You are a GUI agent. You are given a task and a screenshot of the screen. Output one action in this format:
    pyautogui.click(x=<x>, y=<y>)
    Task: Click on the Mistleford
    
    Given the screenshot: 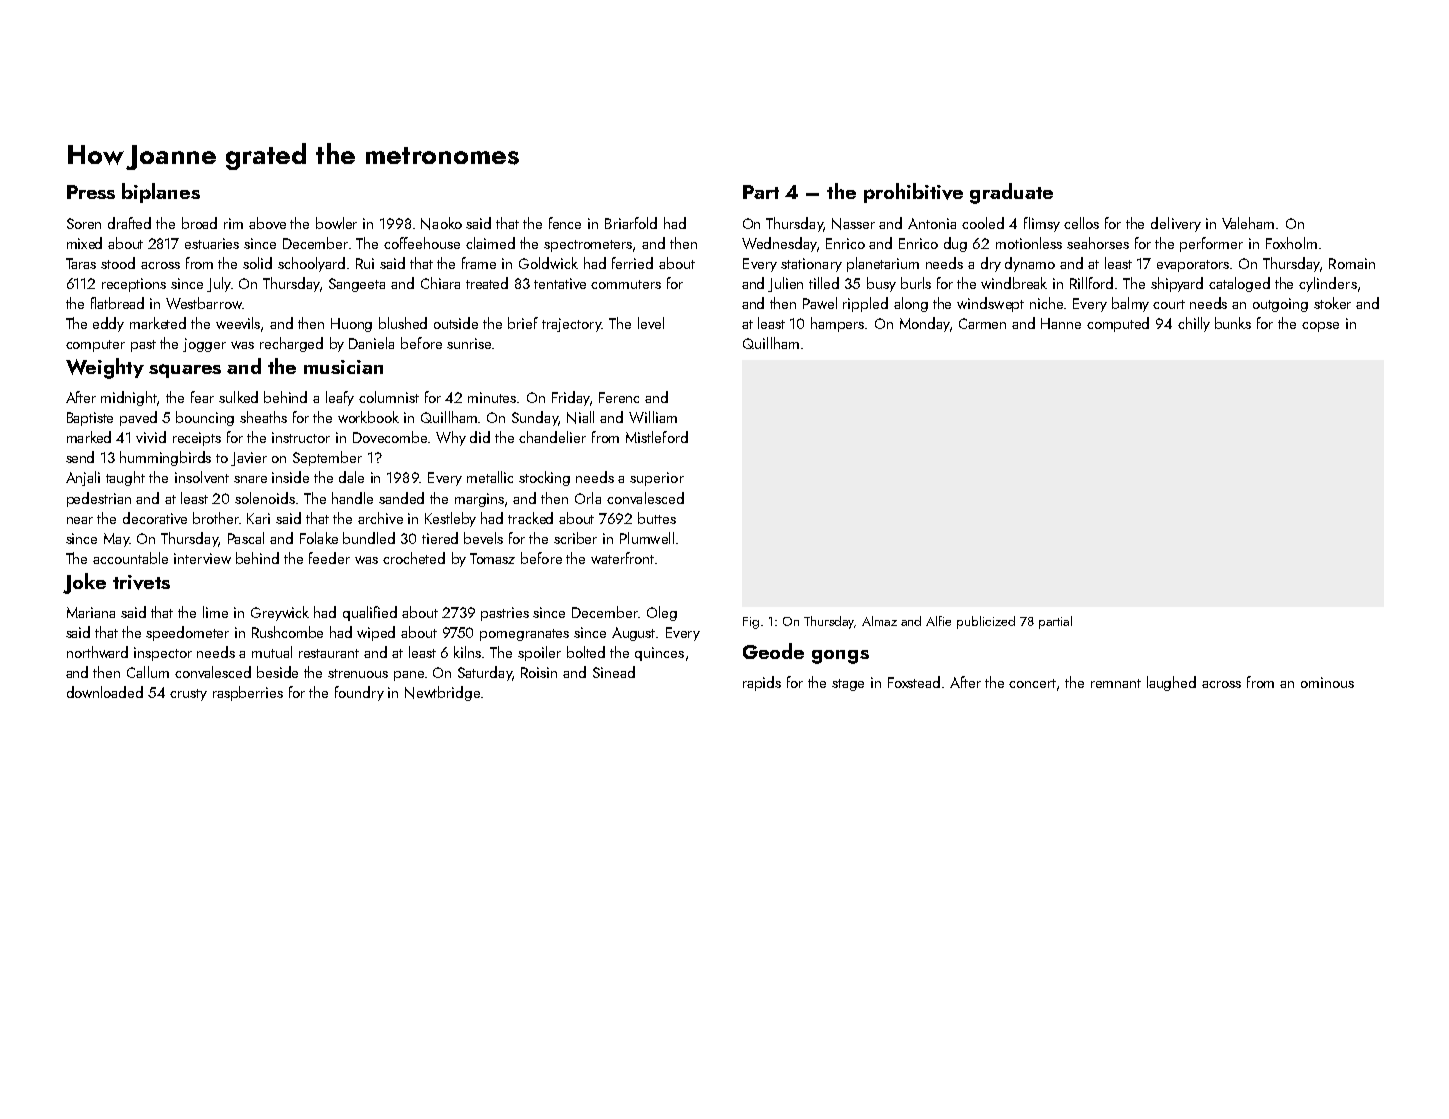 What is the action you would take?
    pyautogui.click(x=657, y=437)
